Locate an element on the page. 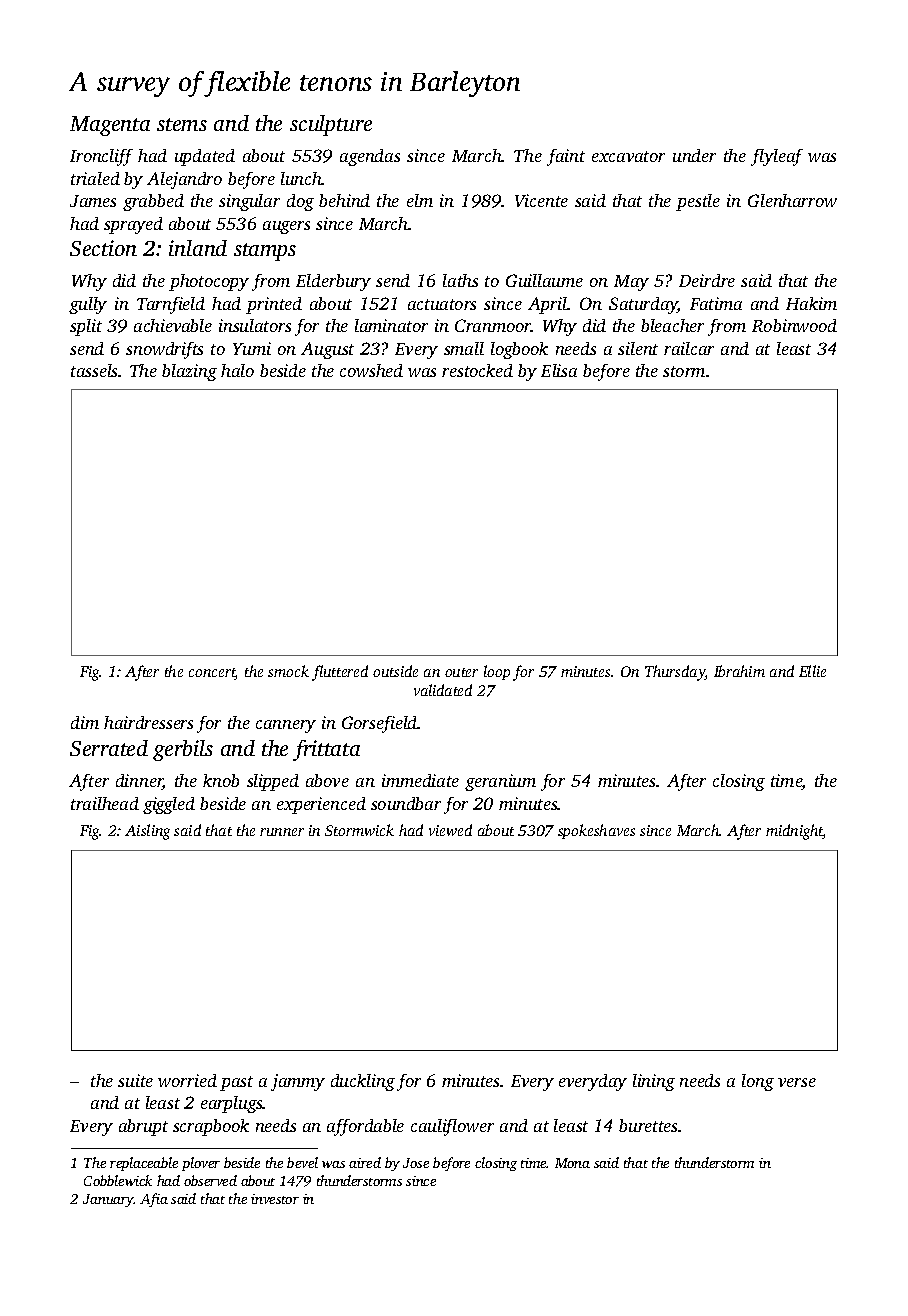  suite is located at coordinates (135, 1080).
